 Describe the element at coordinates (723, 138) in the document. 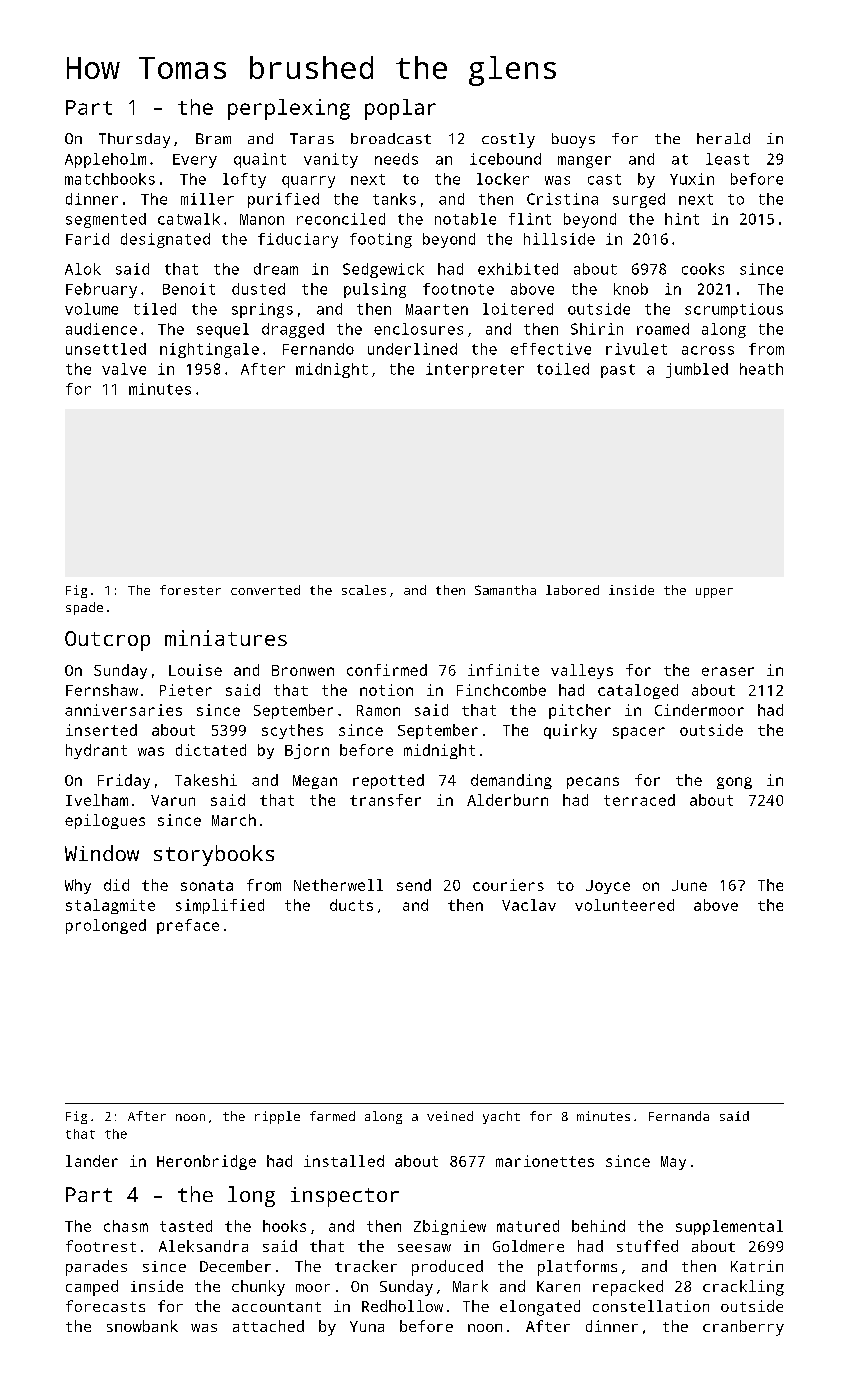

I see `herald` at that location.
